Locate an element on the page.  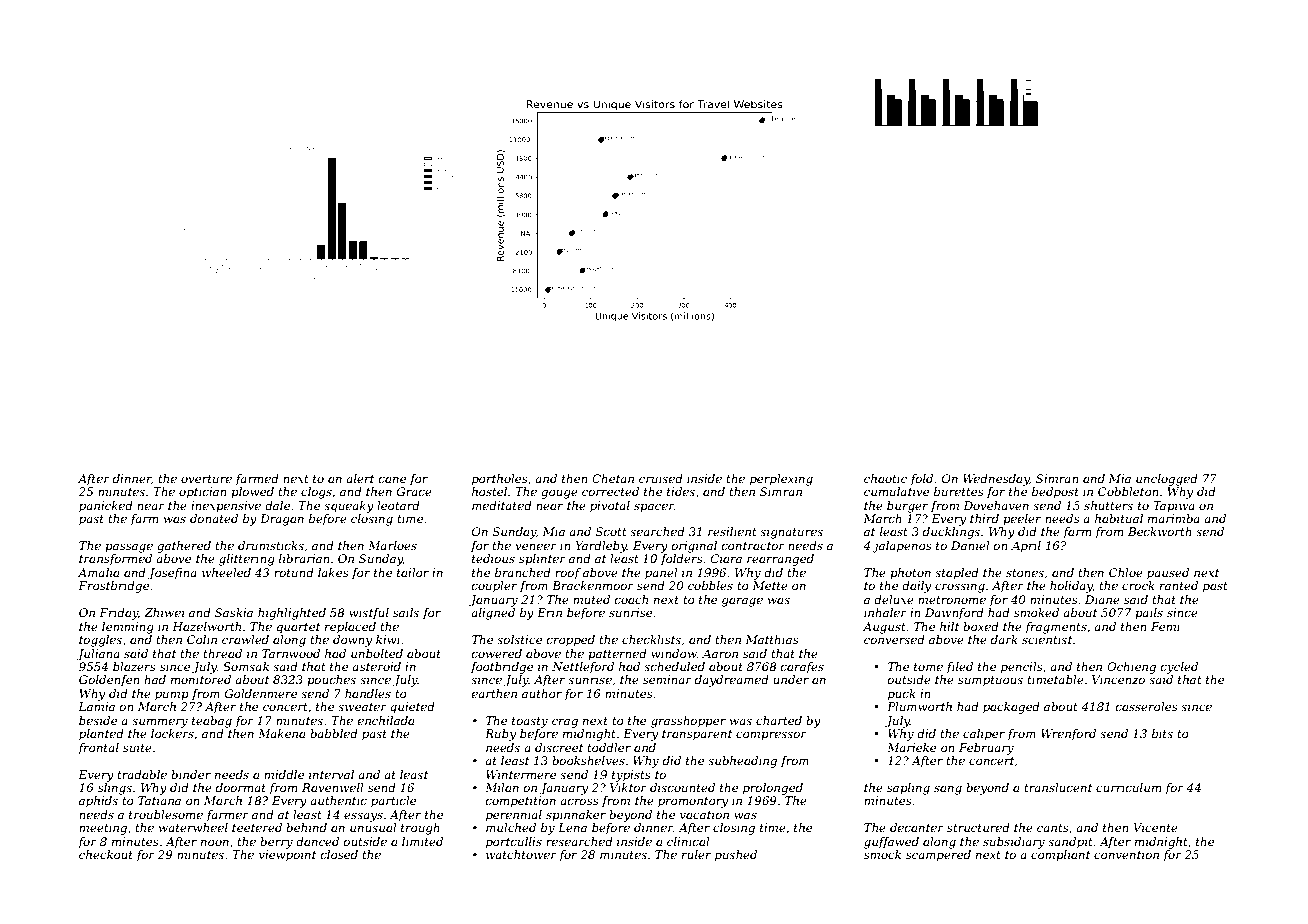
Beckworth is located at coordinates (1160, 531).
